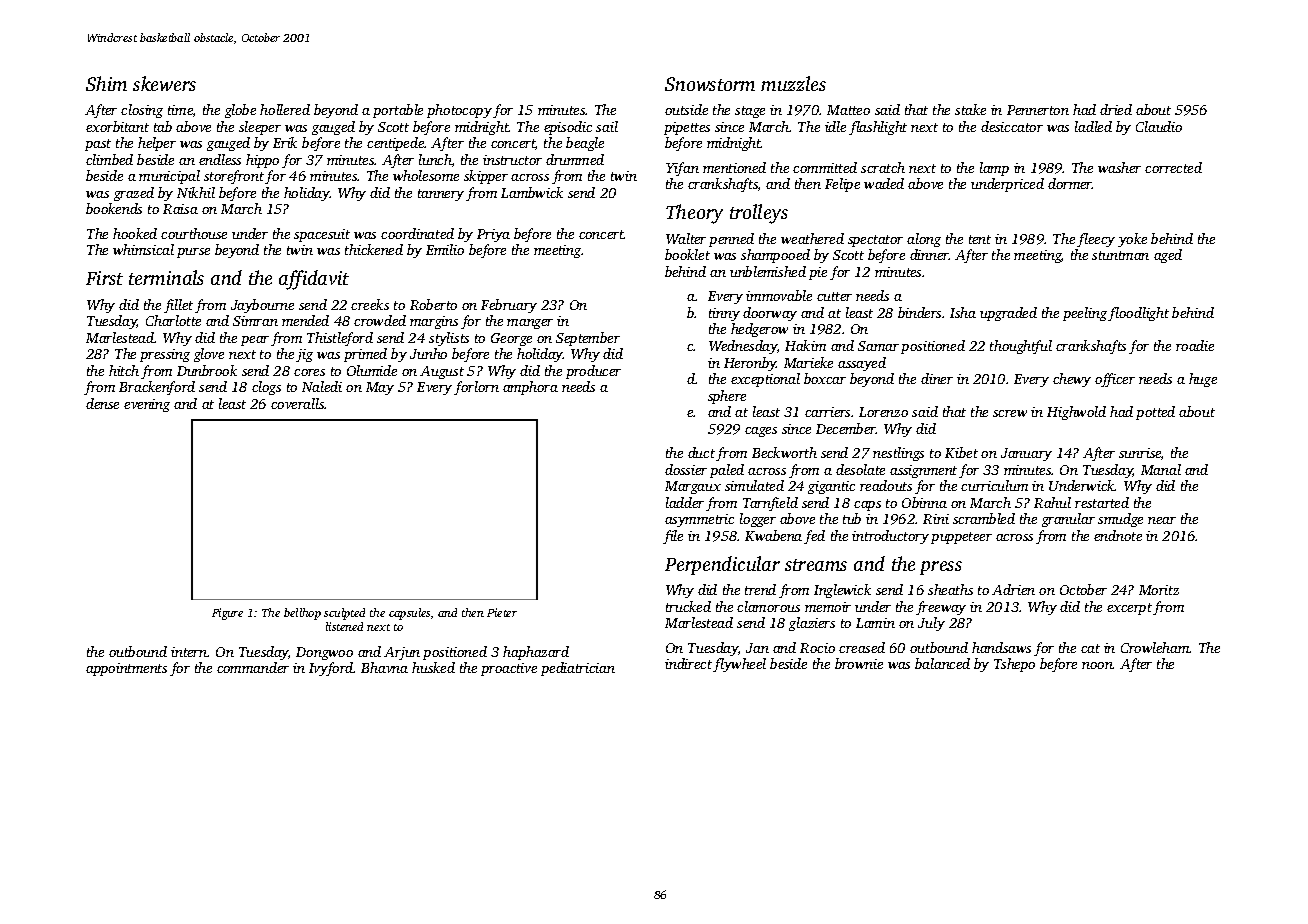 Image resolution: width=1308 pixels, height=924 pixels. Describe the element at coordinates (189, 652) in the screenshot. I see `intern` at that location.
